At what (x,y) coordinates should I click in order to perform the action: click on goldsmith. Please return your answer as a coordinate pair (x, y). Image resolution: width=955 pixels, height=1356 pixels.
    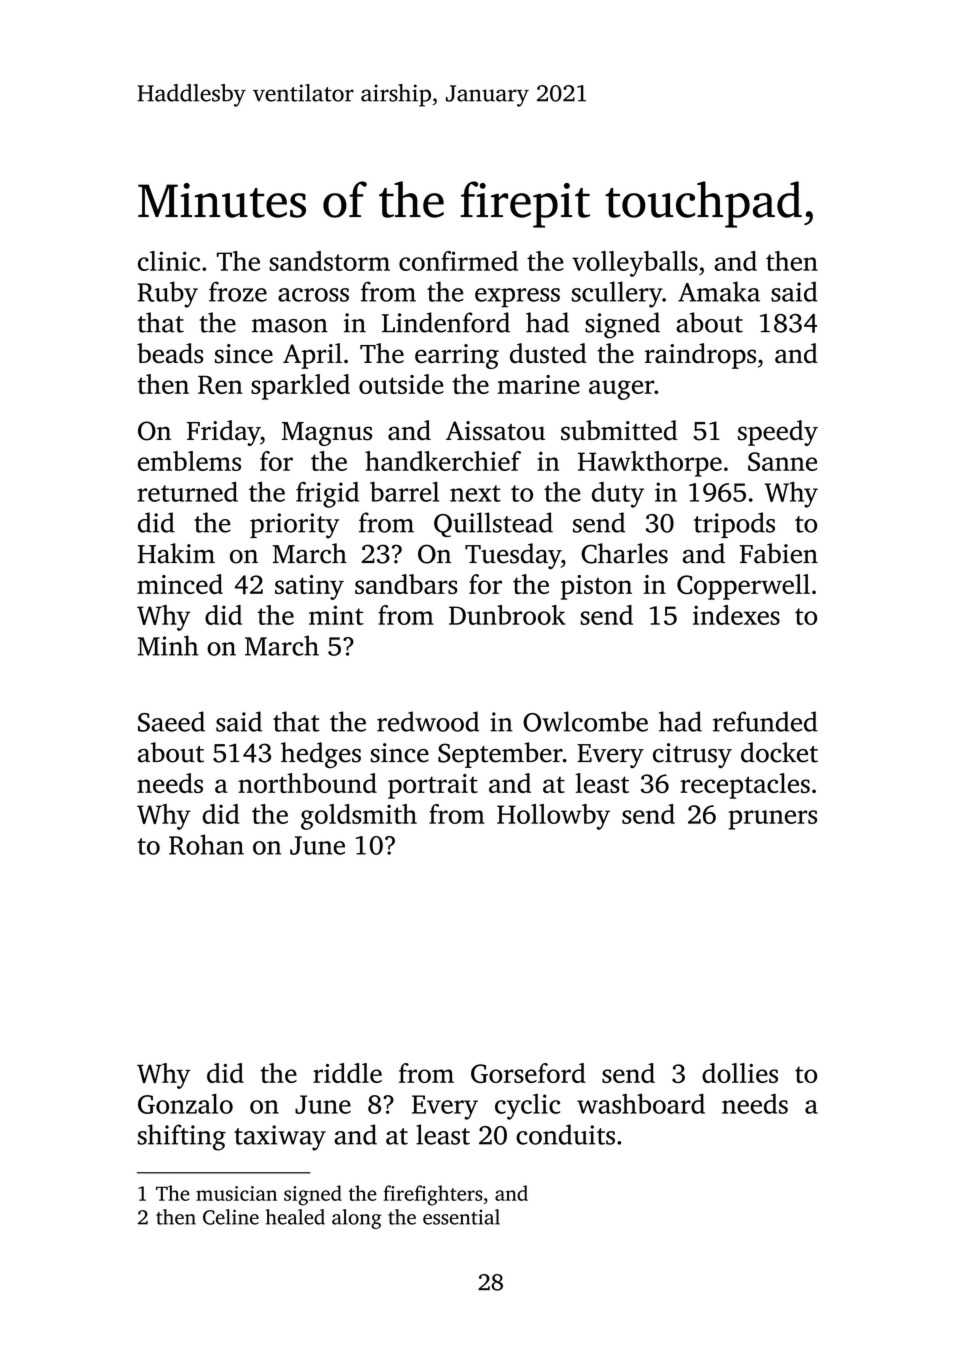
    Looking at the image, I should click on (359, 817).
